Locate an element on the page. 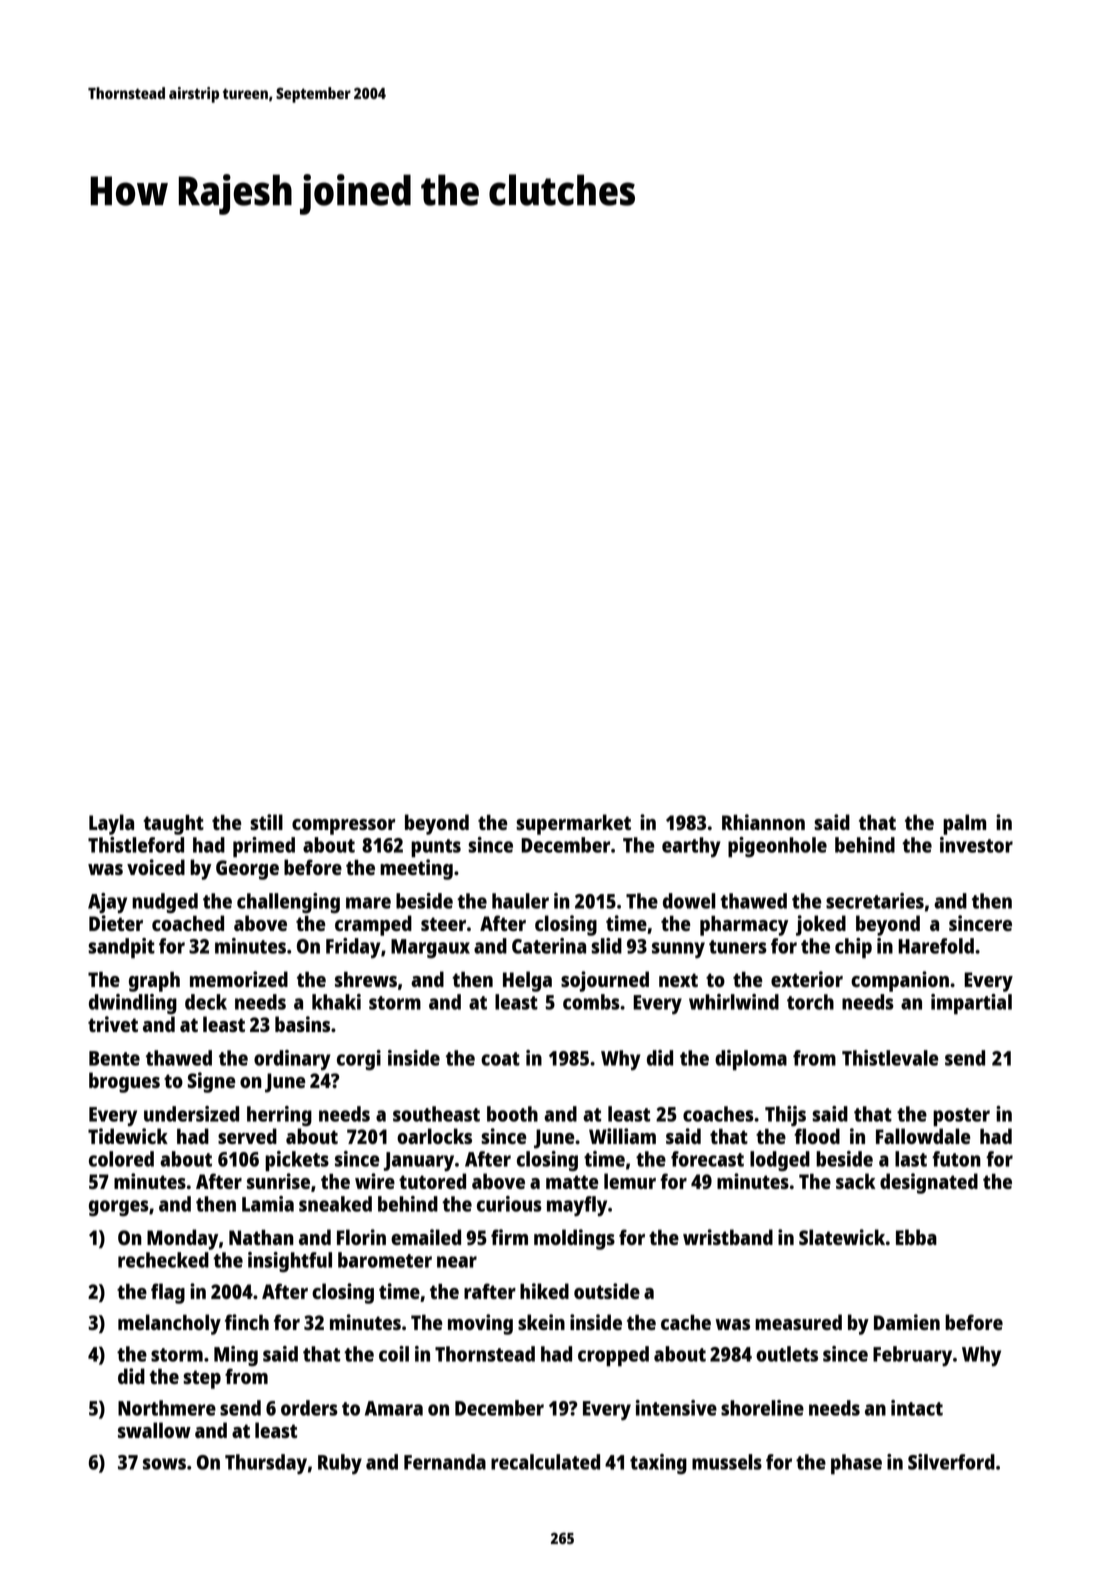  sows is located at coordinates (164, 1464).
